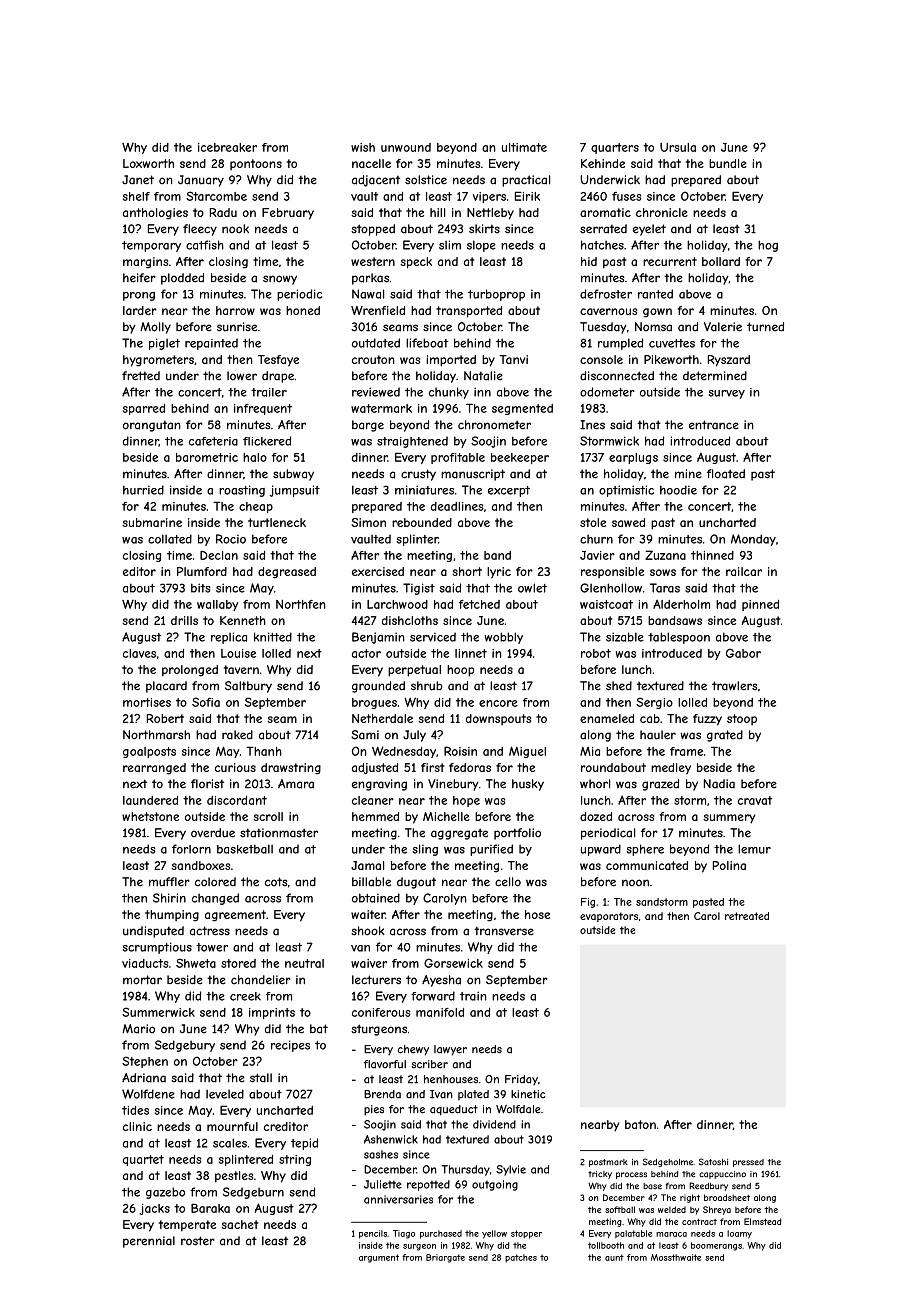 This screenshot has width=908, height=1316. Describe the element at coordinates (303, 310) in the screenshot. I see `honed` at that location.
